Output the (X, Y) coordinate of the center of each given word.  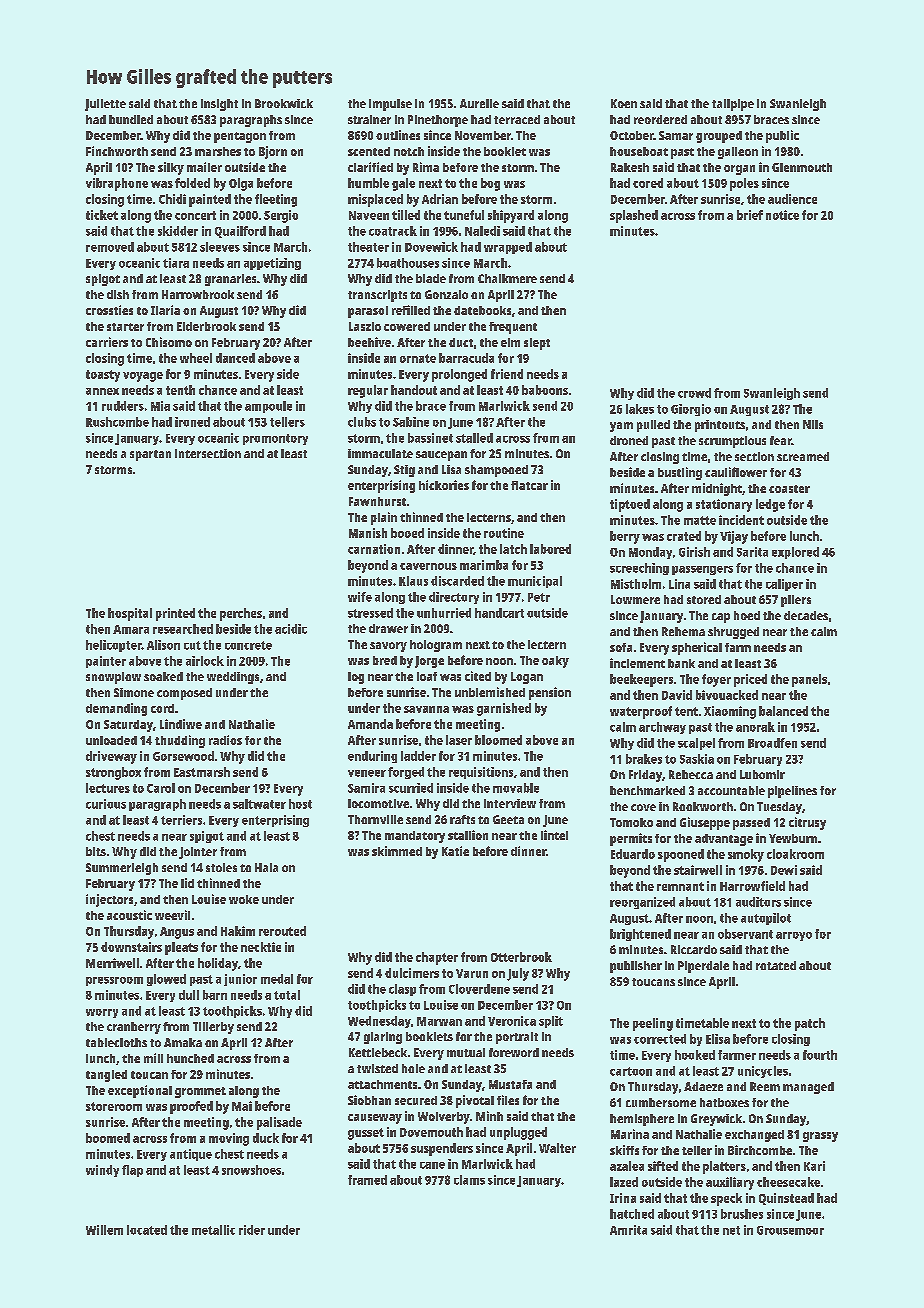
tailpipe (733, 105)
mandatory (415, 837)
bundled (131, 119)
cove (643, 807)
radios (225, 740)
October (632, 135)
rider (252, 1230)
